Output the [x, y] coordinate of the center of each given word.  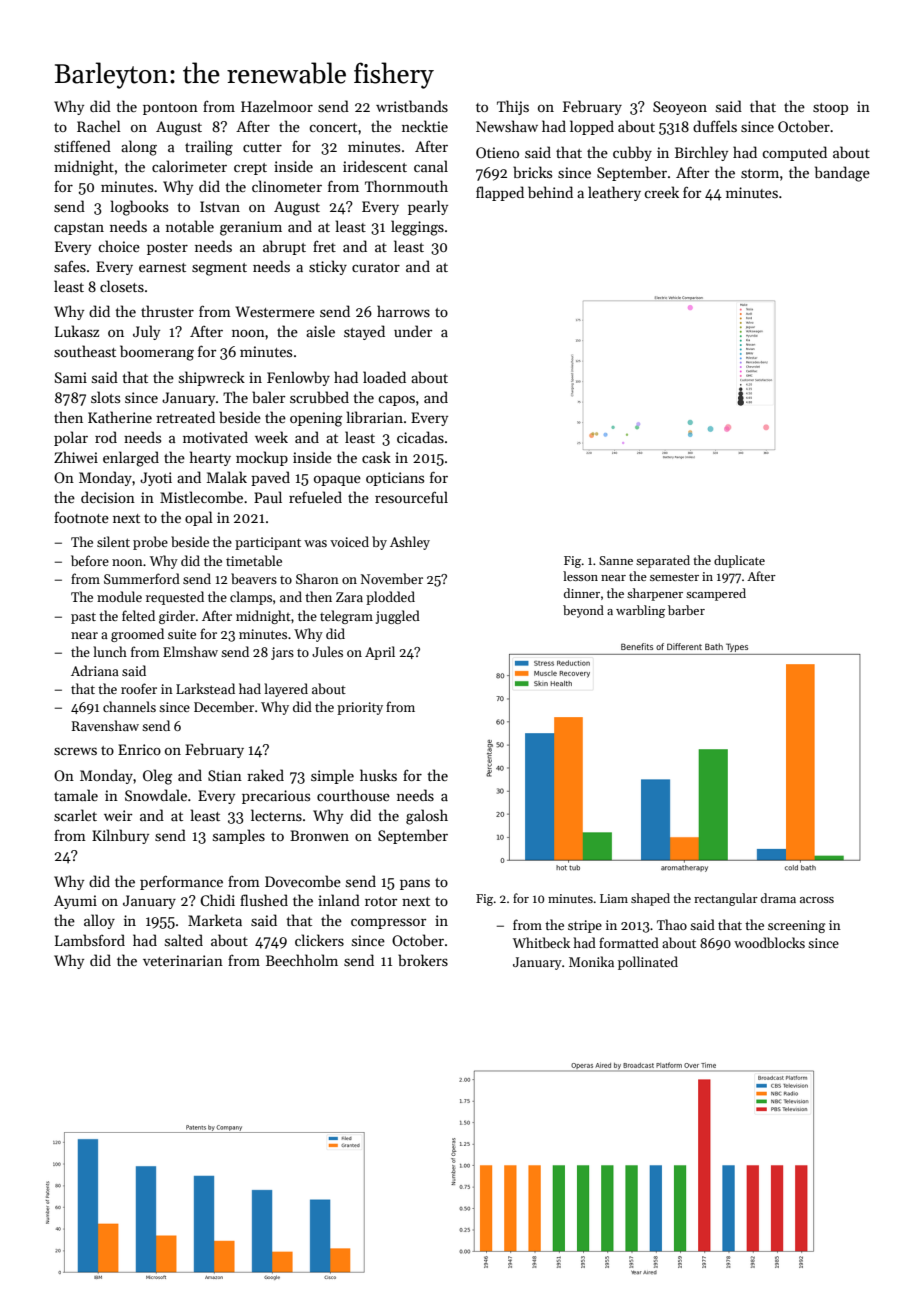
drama [778, 898]
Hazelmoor [277, 106]
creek [661, 192]
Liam [614, 898]
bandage [842, 174]
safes [70, 266]
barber [686, 610]
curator [376, 267]
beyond [583, 611]
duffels [715, 126]
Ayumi [75, 902]
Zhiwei [76, 457]
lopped [592, 127]
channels [129, 706]
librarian [375, 417]
